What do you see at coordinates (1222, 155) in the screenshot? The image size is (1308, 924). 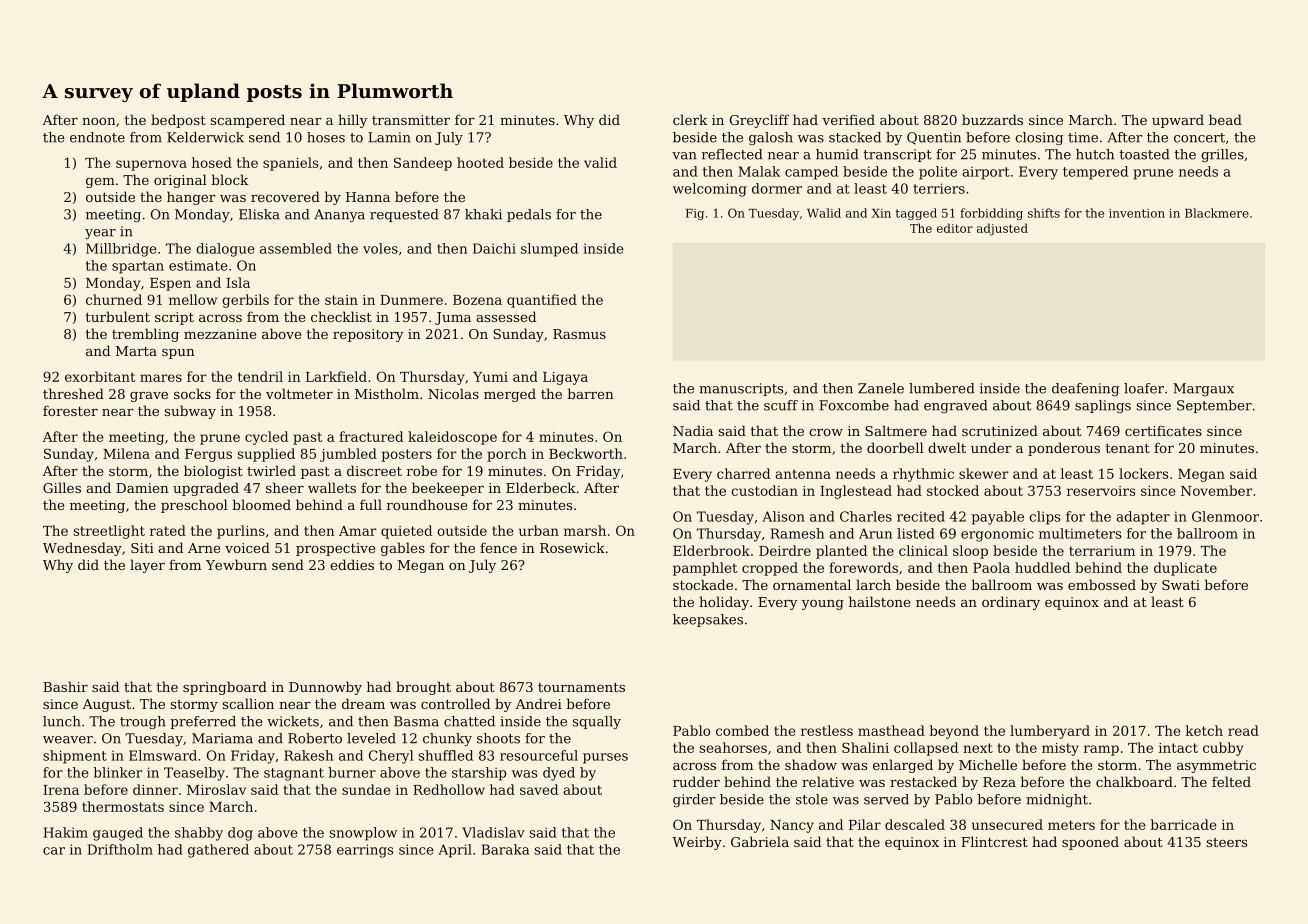 I see `grilles` at bounding box center [1222, 155].
